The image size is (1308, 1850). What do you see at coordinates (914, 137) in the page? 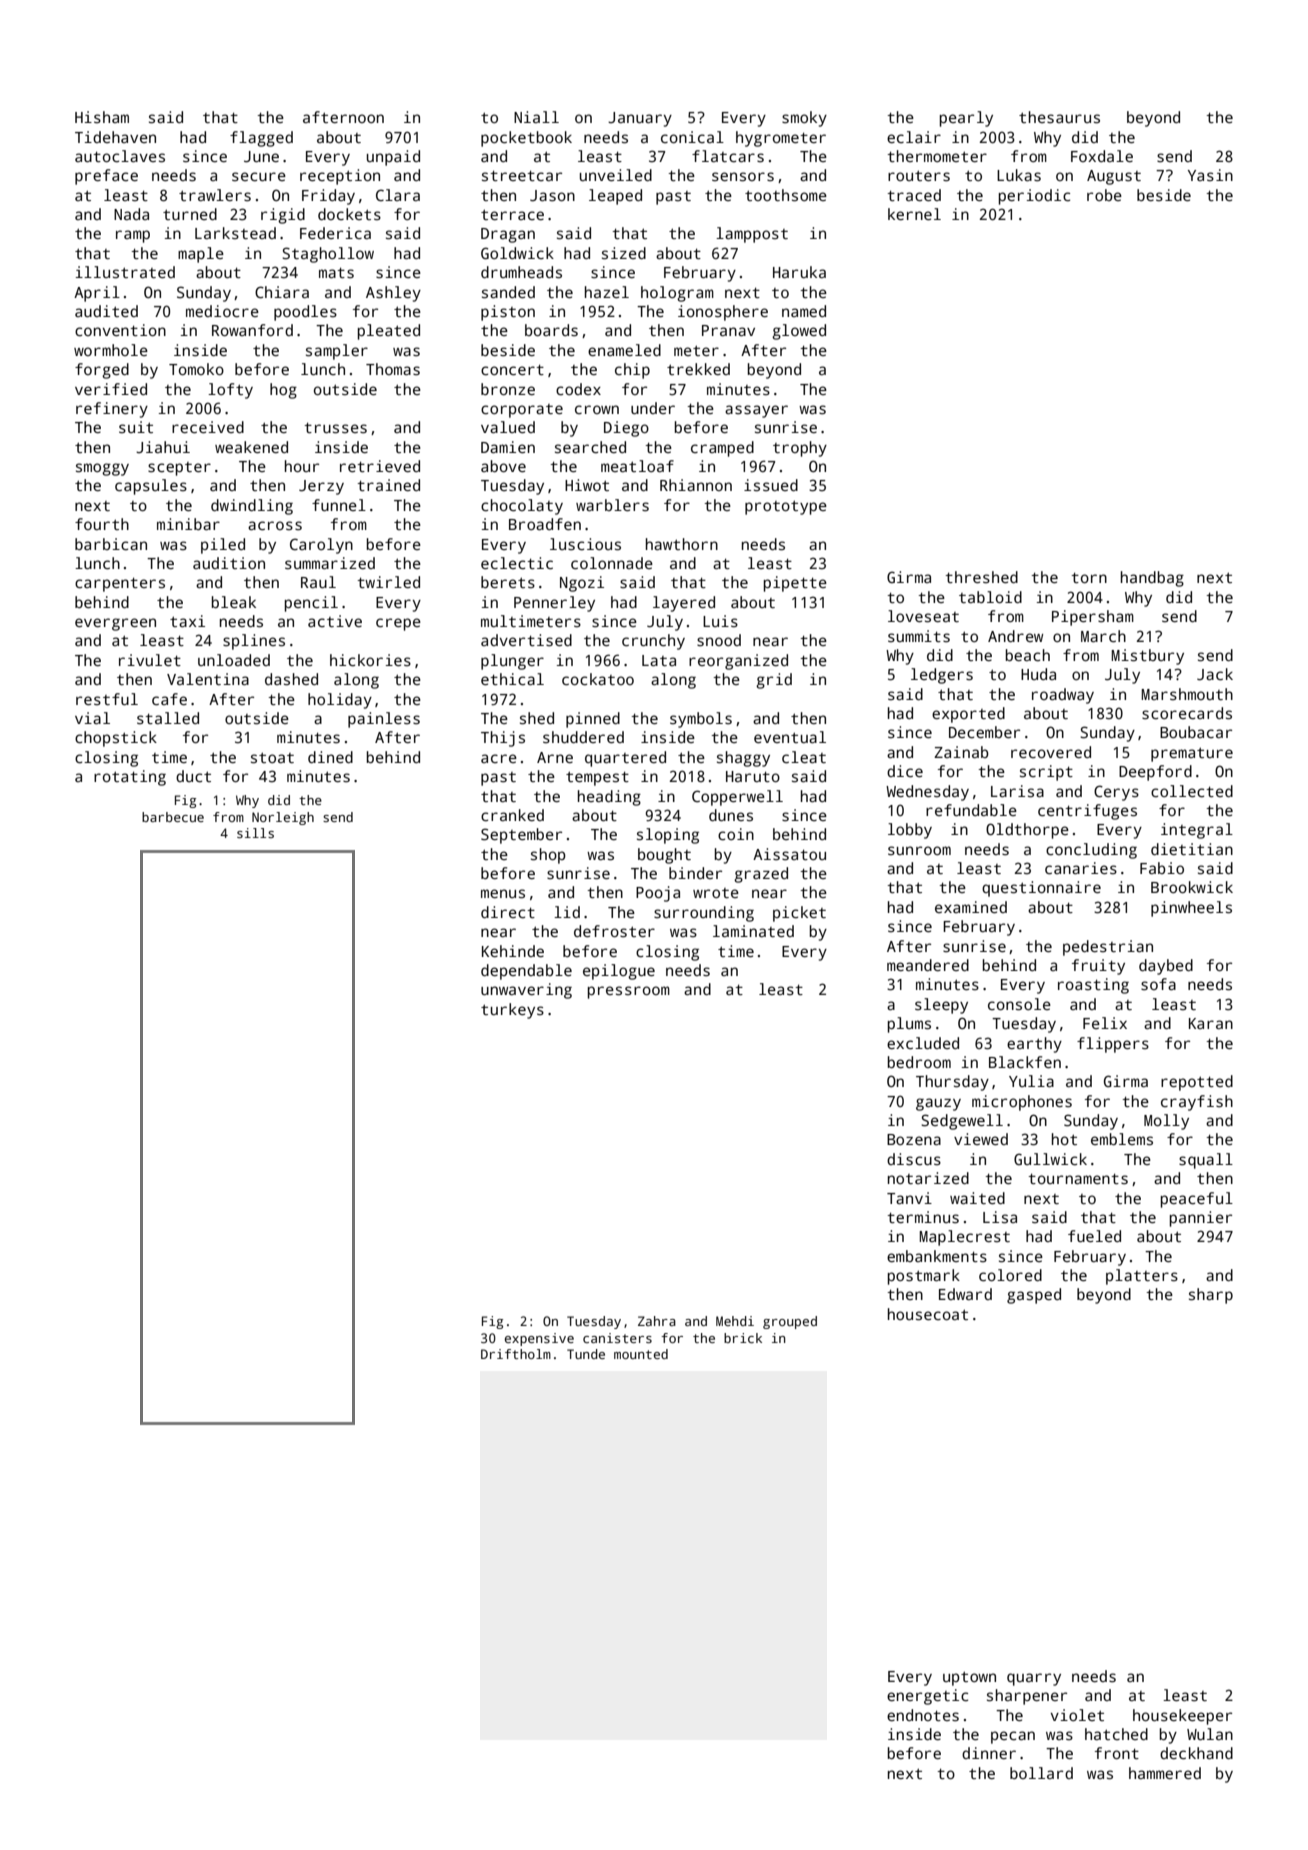
I see `eclair` at bounding box center [914, 137].
